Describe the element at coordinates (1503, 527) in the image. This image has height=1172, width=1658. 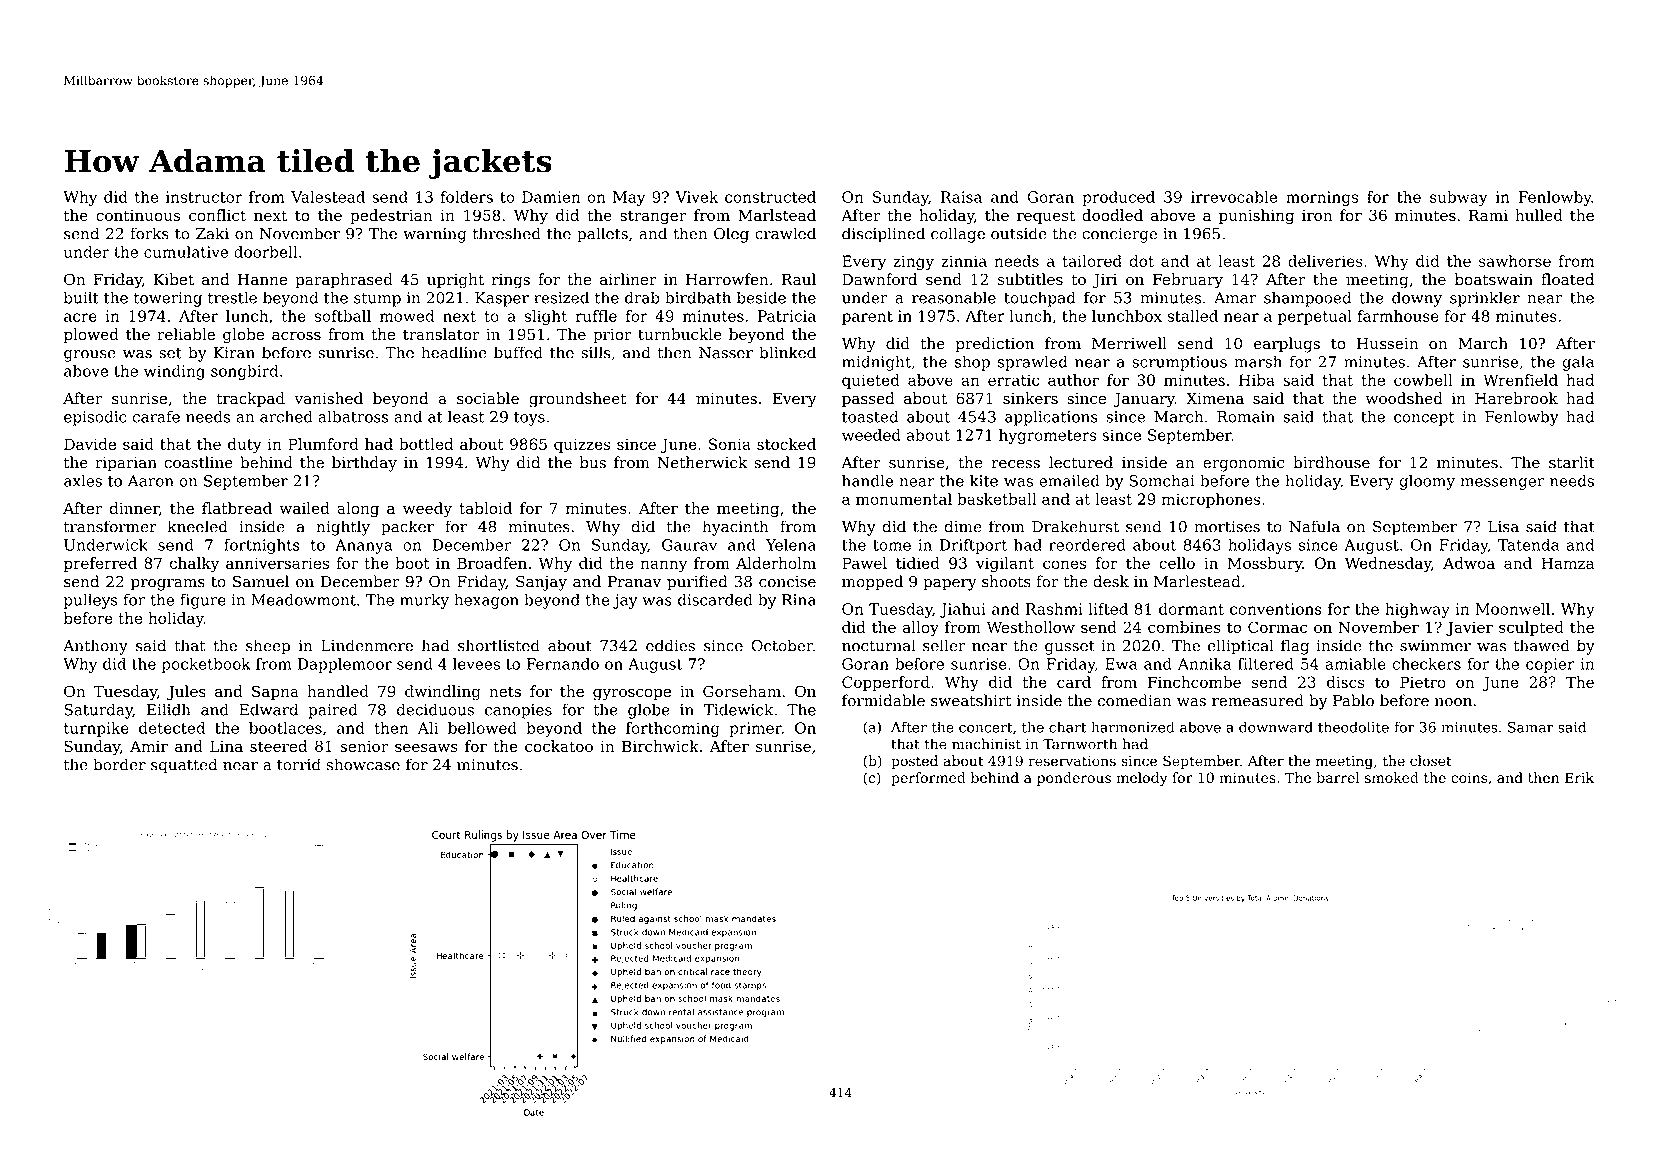
I see `Lisa` at that location.
